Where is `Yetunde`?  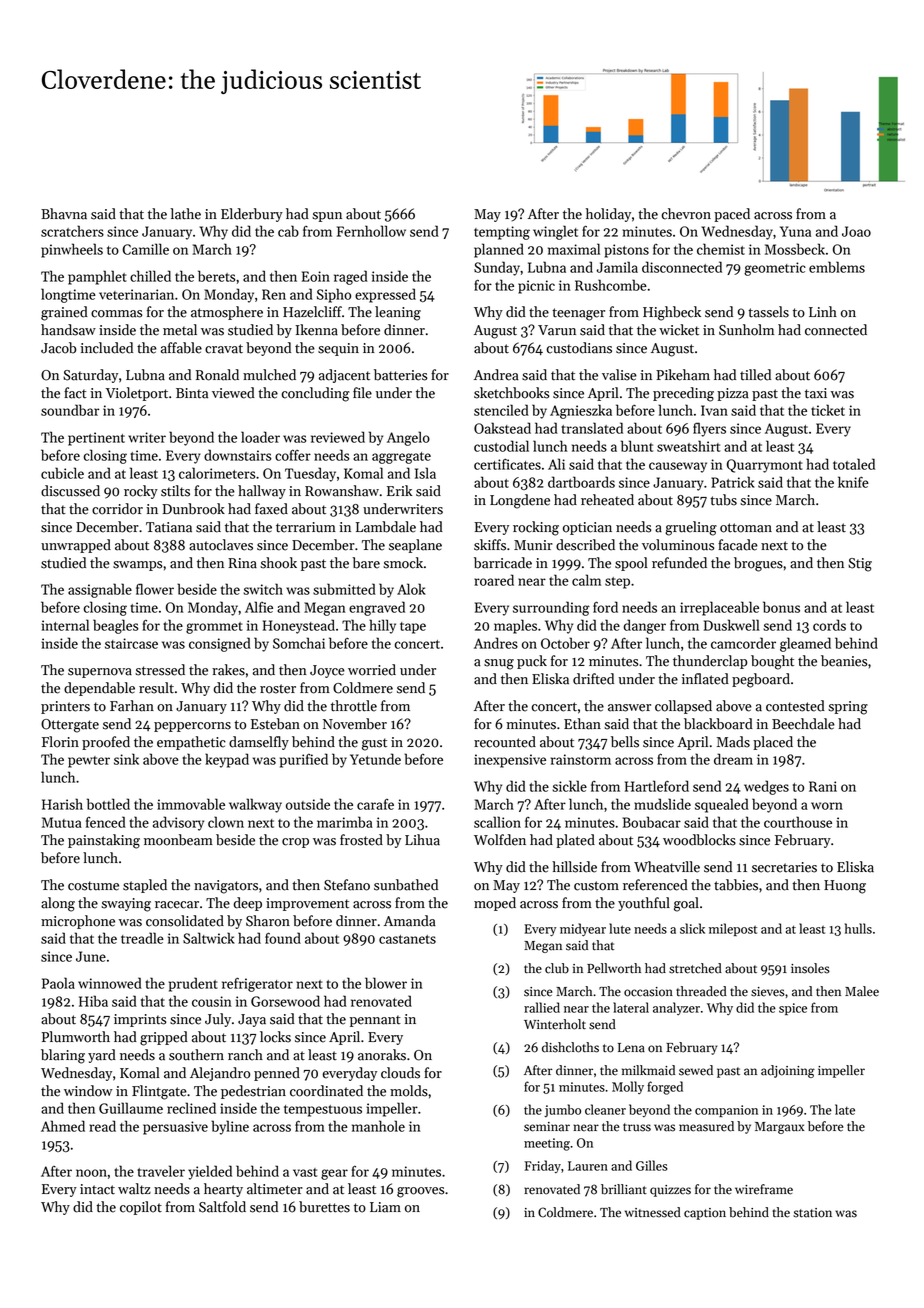 Yetunde is located at coordinates (375, 759).
